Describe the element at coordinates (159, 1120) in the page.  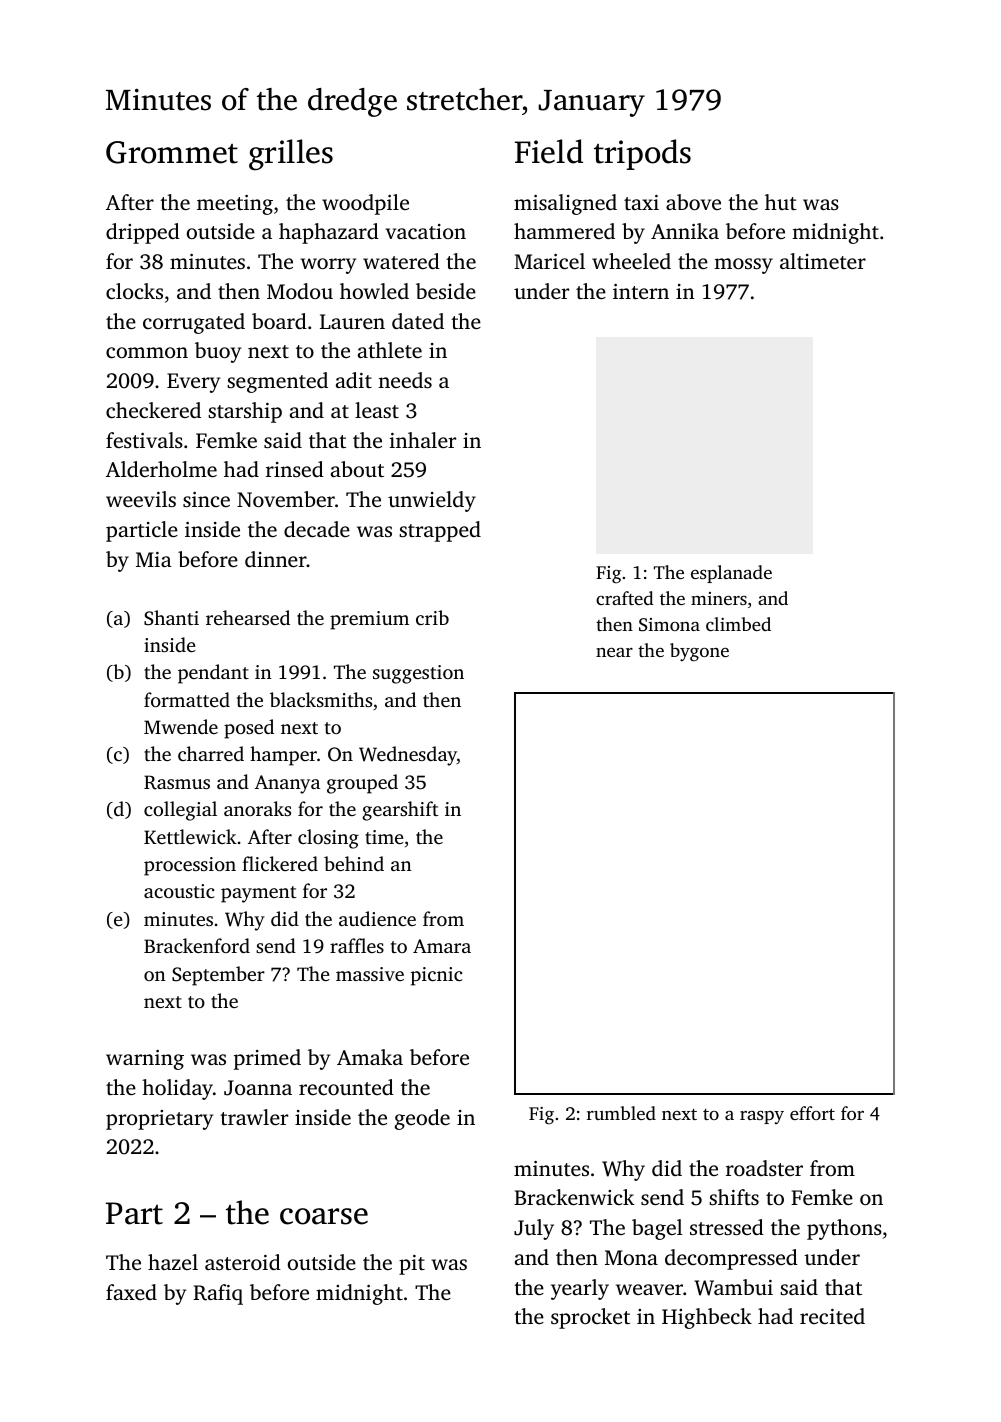
I see `proprietary` at that location.
